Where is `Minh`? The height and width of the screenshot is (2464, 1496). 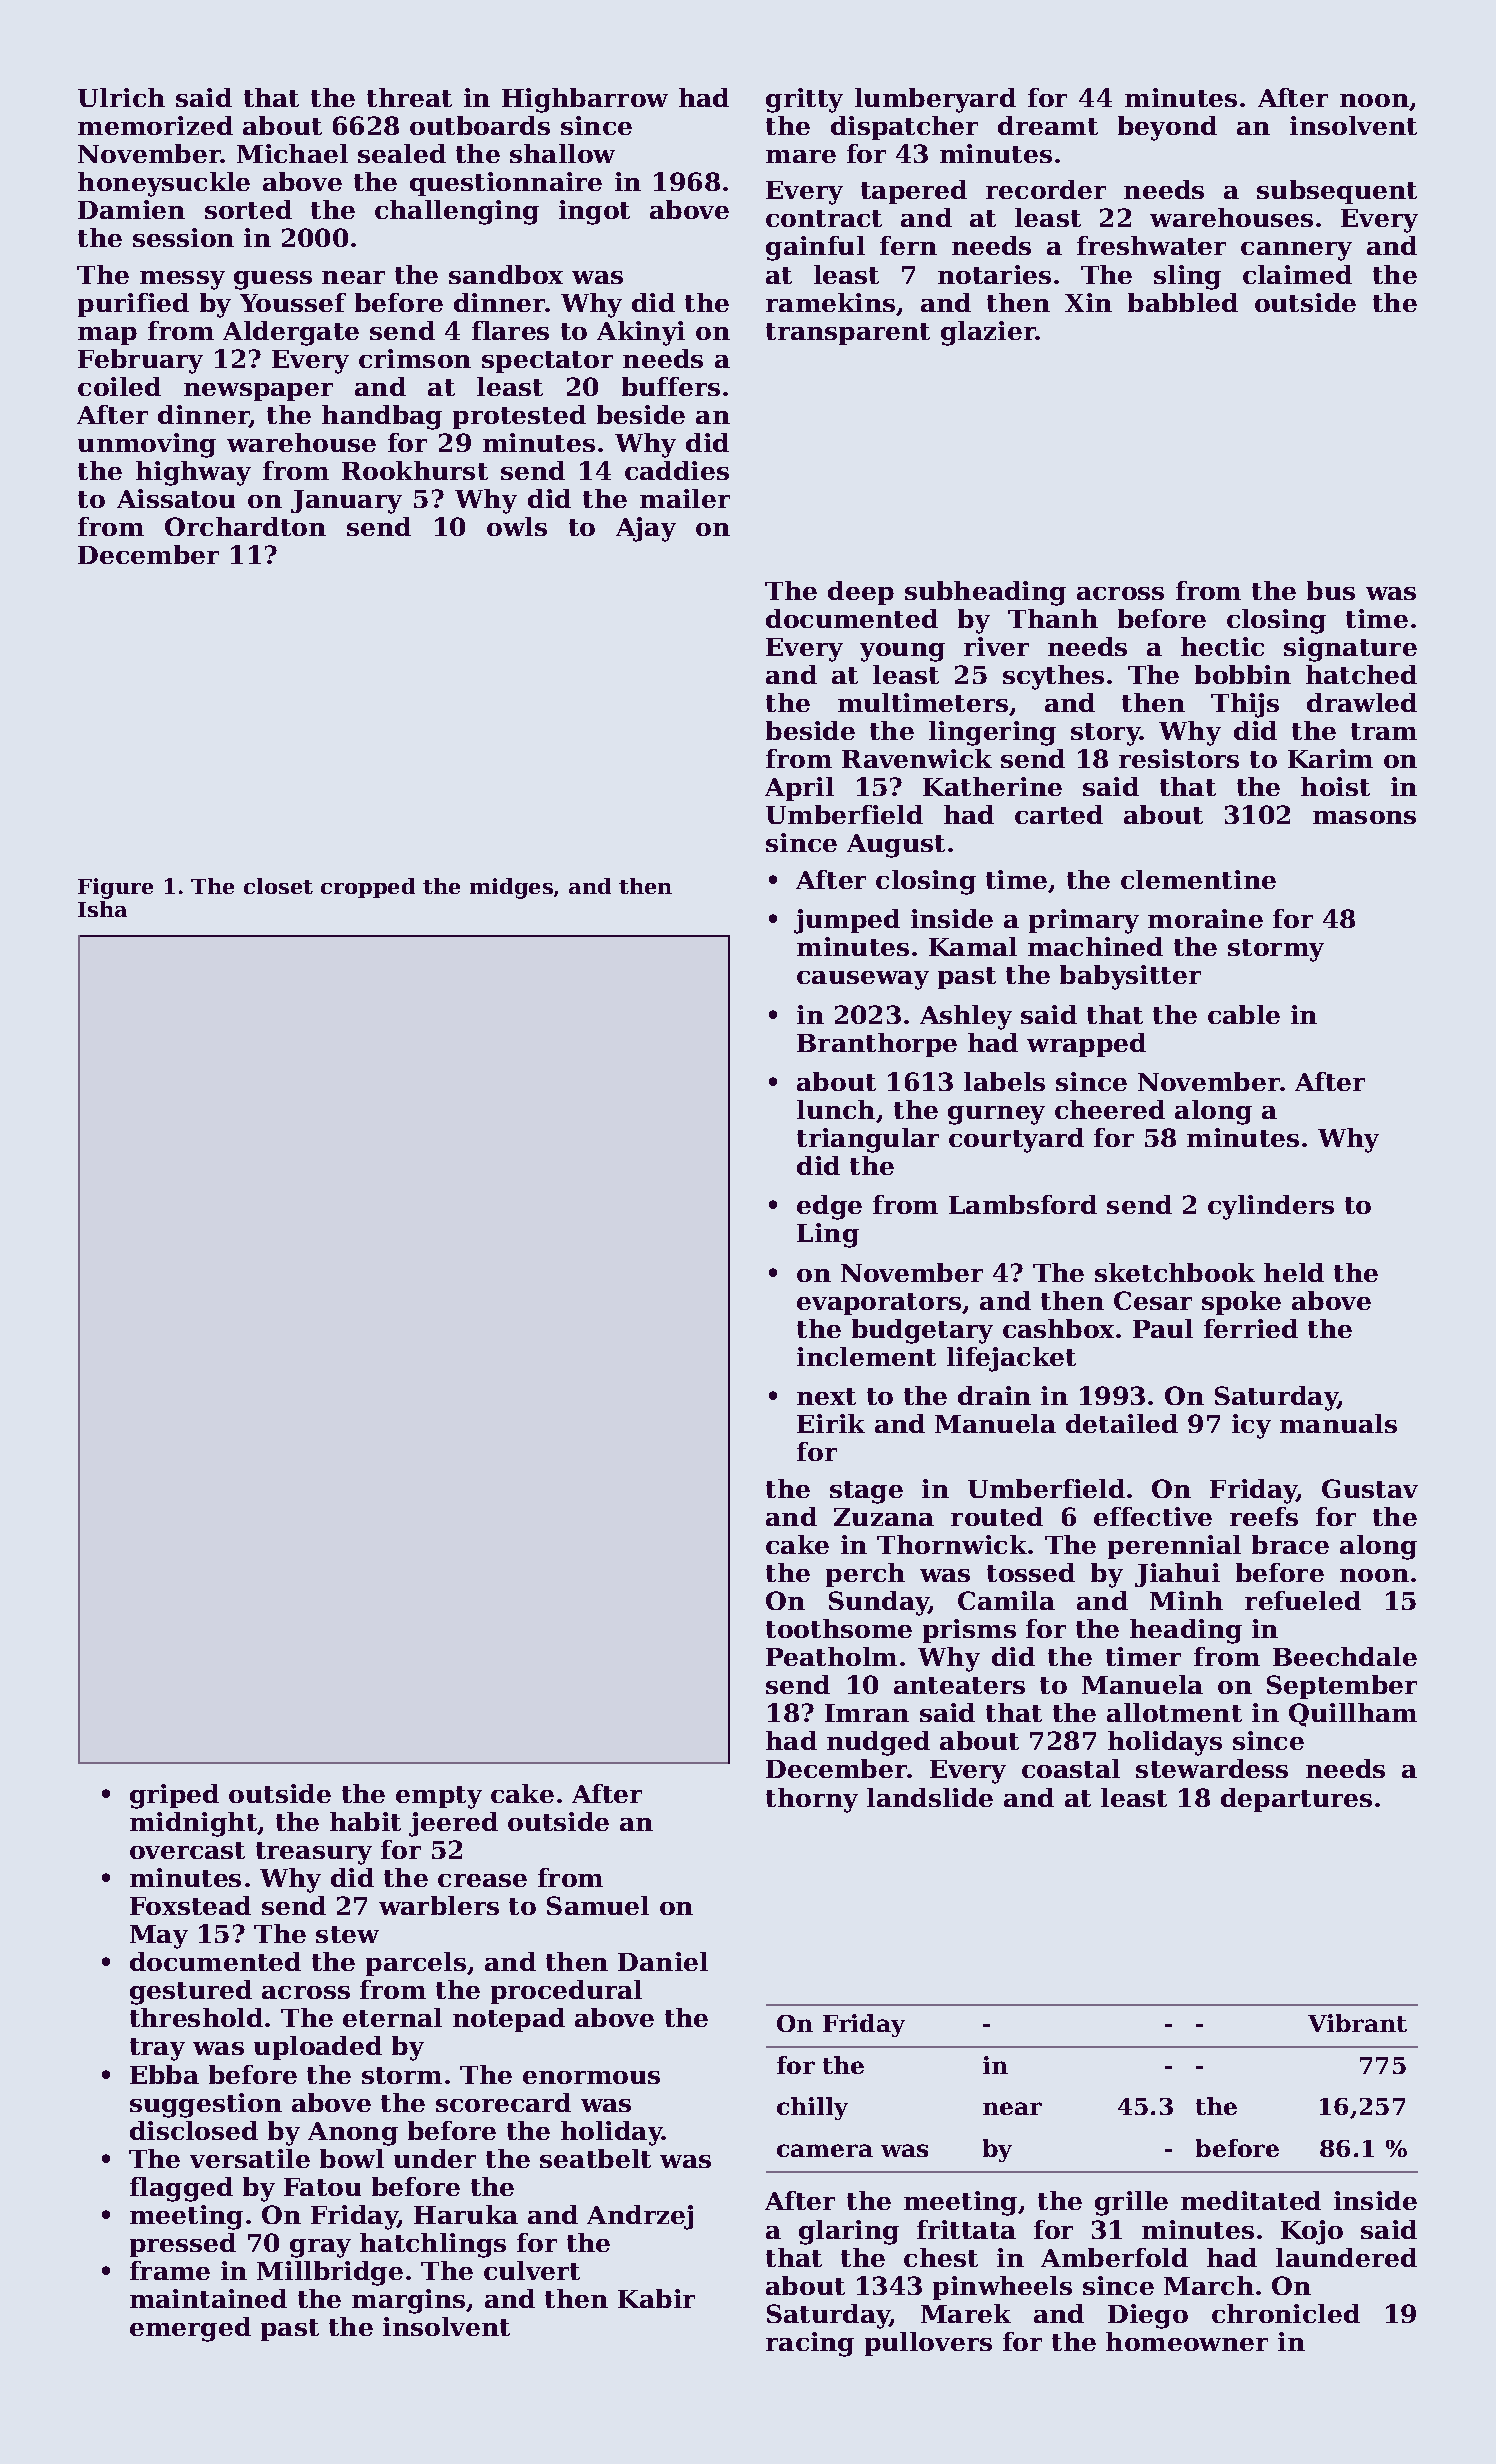 Minh is located at coordinates (1186, 1600).
